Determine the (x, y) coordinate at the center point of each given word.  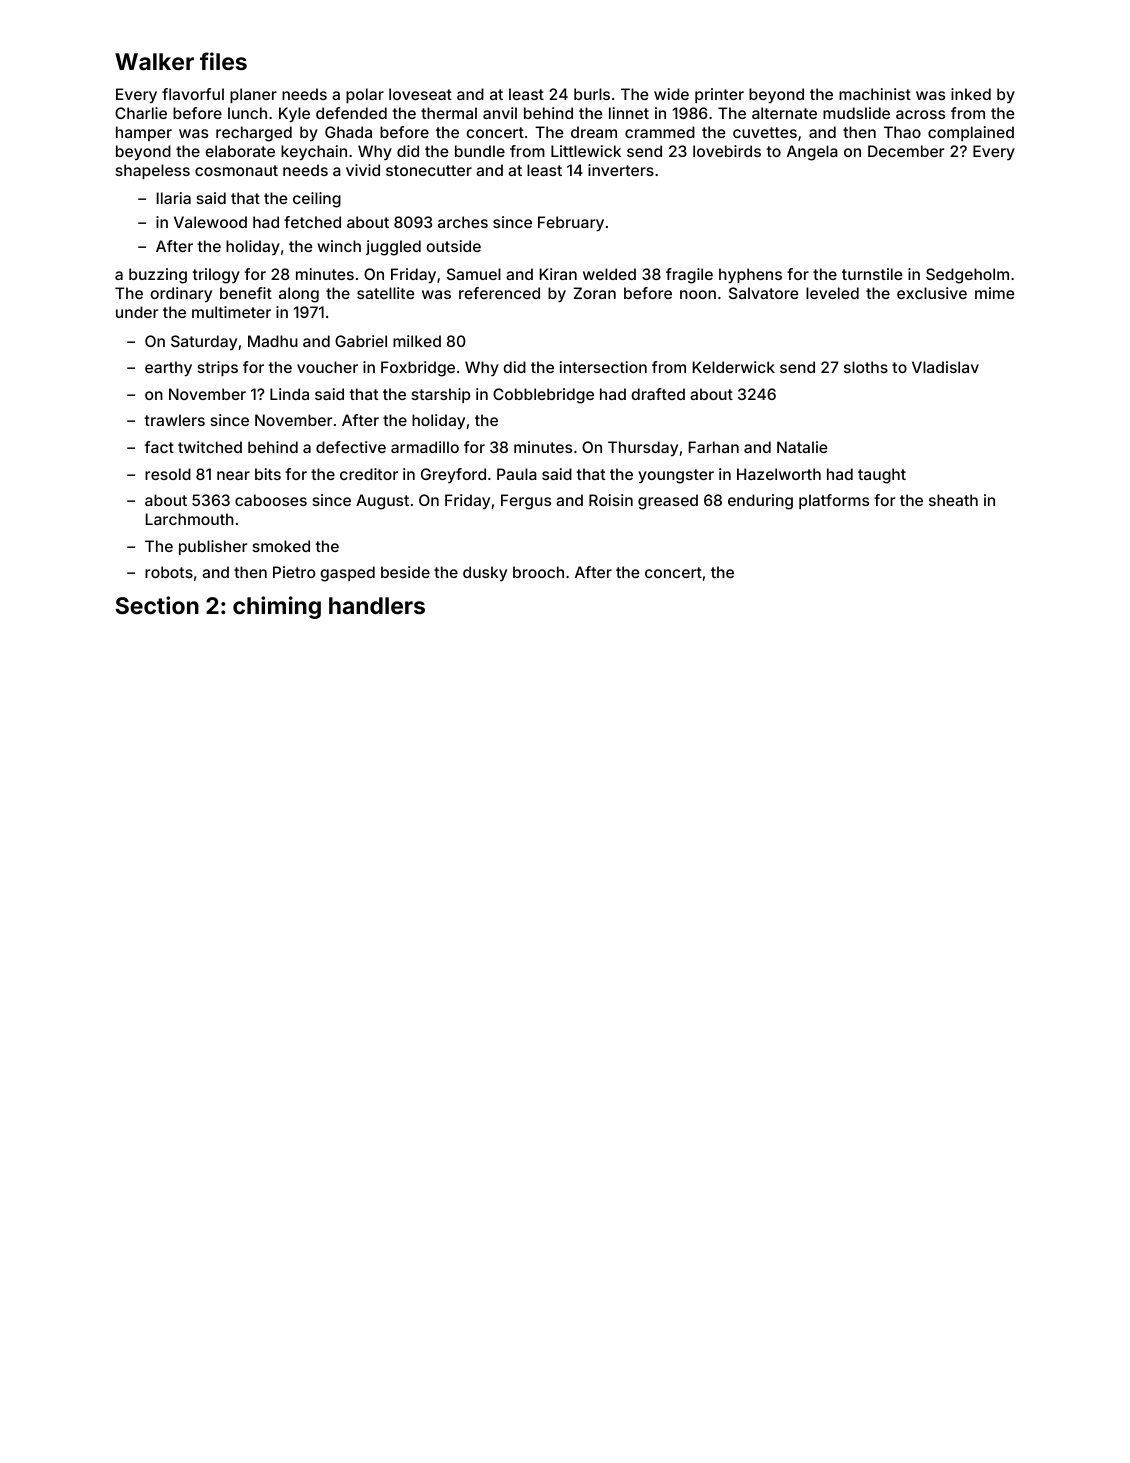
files (223, 61)
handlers (377, 605)
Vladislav (945, 367)
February (571, 224)
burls (592, 94)
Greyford (453, 475)
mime (994, 293)
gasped (347, 574)
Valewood (210, 222)
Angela (812, 153)
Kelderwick (734, 367)
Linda (289, 394)
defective (351, 447)
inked (971, 94)
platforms (834, 501)
